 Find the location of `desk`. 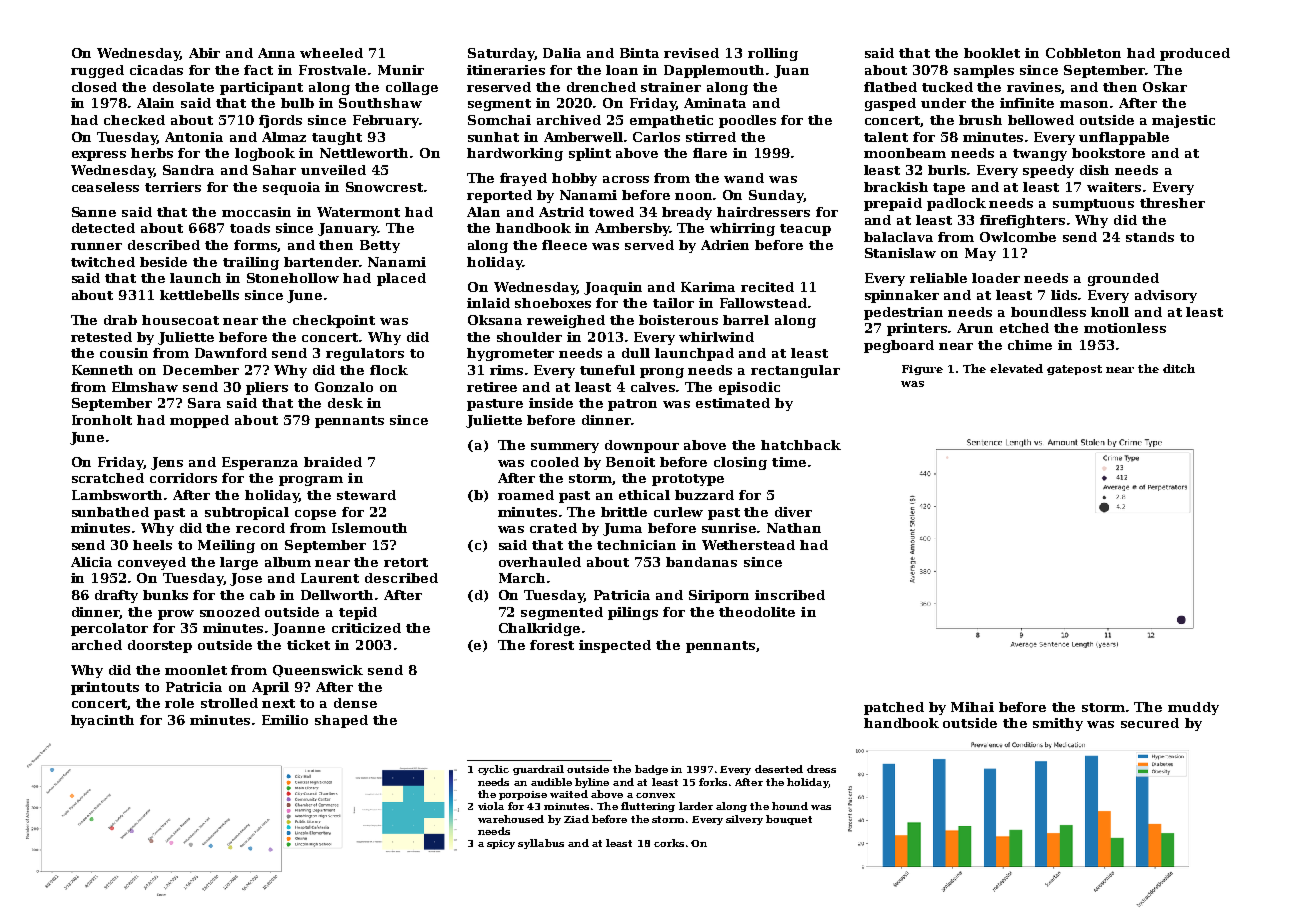

desk is located at coordinates (345, 403).
